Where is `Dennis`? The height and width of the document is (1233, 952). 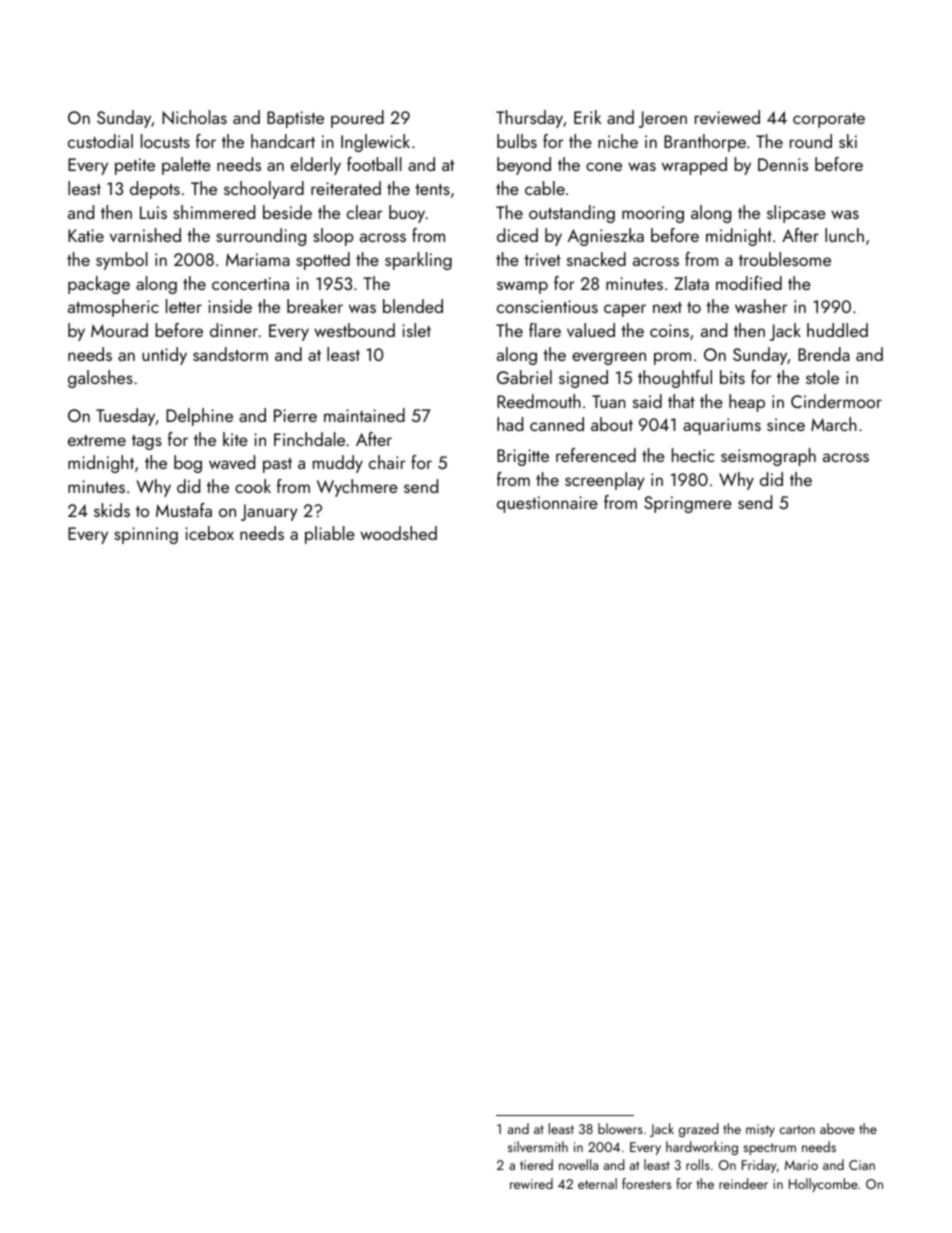
Dennis is located at coordinates (783, 164).
